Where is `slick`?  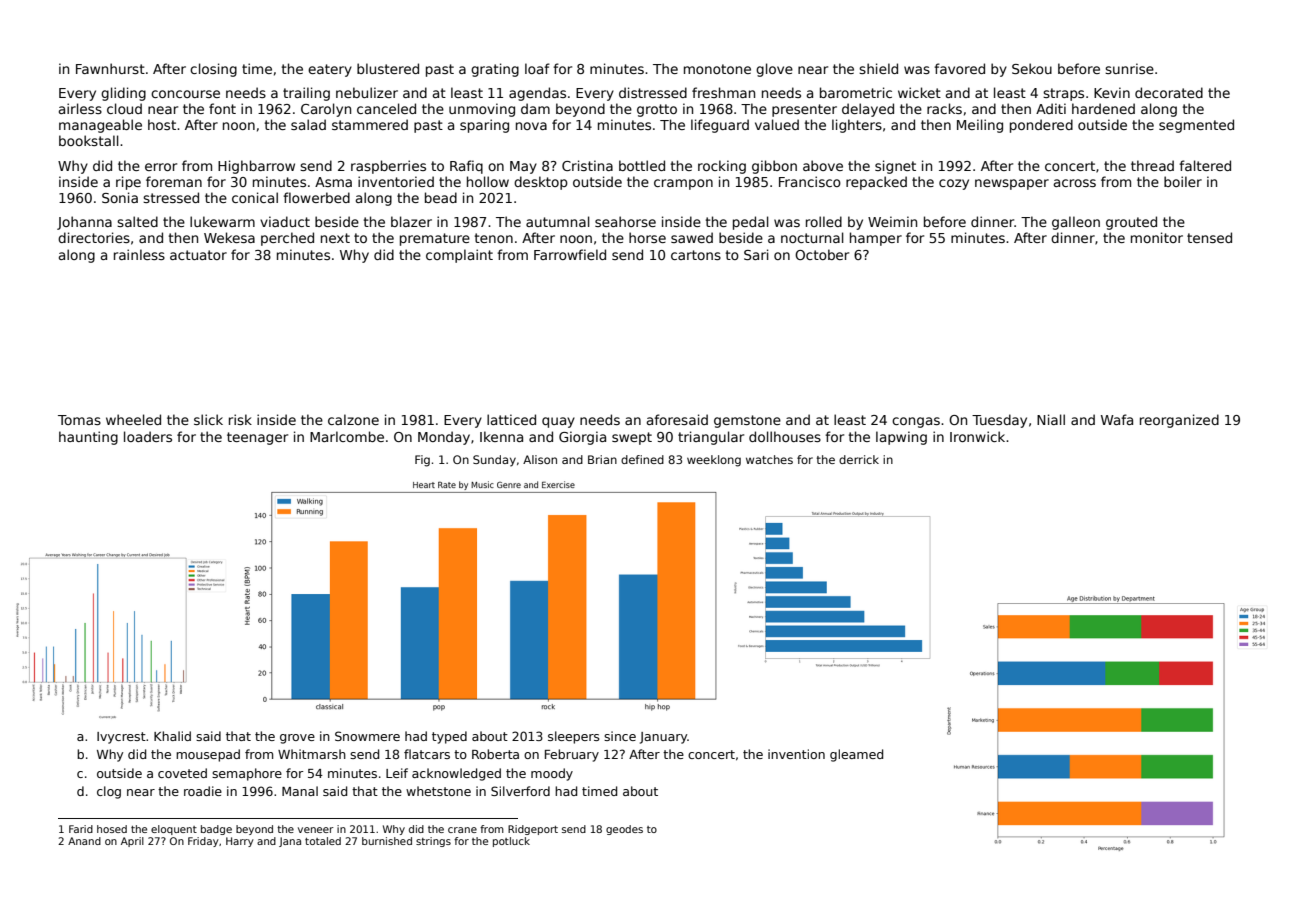 slick is located at coordinates (208, 419).
